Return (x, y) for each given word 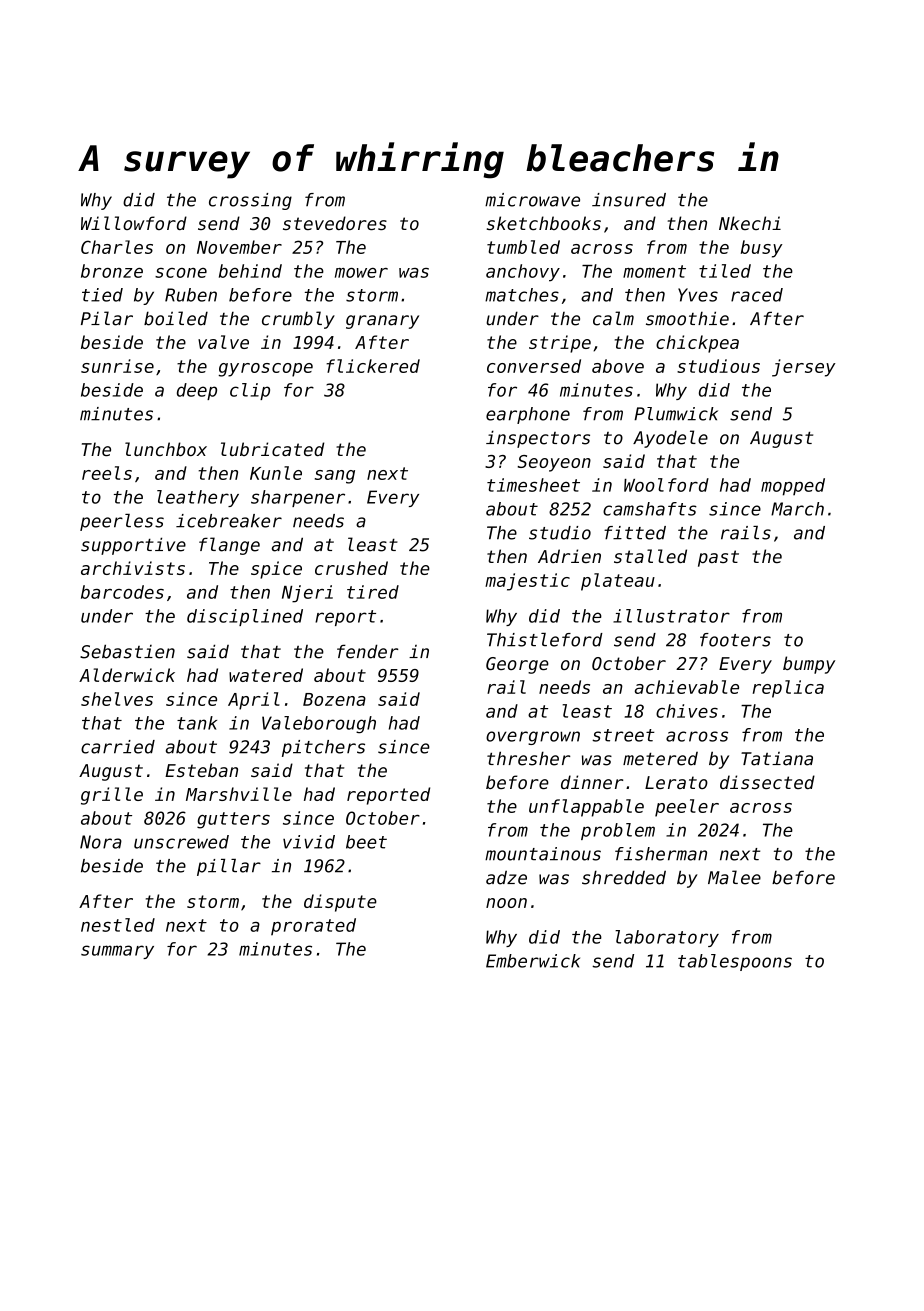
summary (117, 952)
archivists (133, 568)
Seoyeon (554, 463)
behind (250, 271)
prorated (313, 927)
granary (382, 322)
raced (757, 295)
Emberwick (533, 961)
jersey (804, 368)
